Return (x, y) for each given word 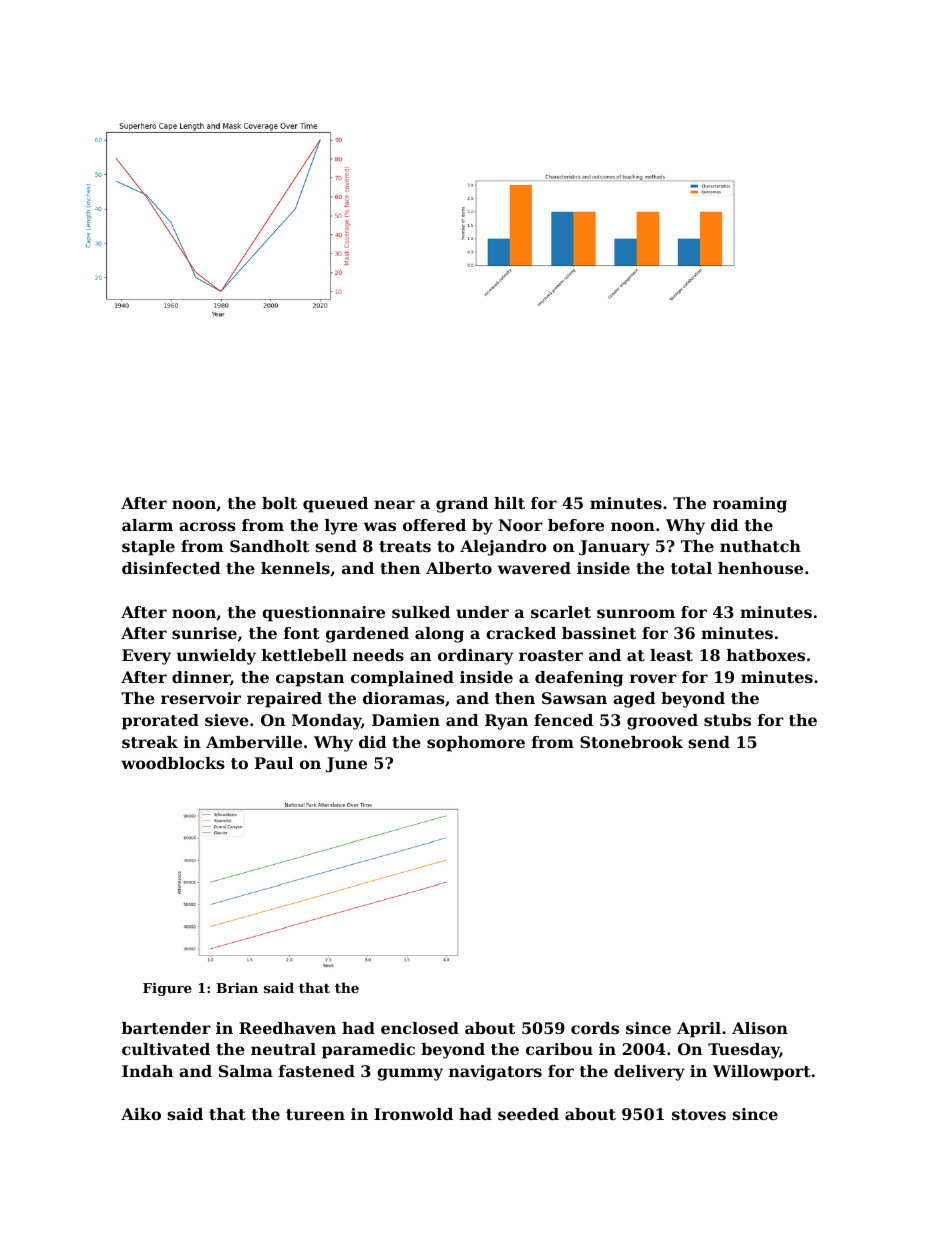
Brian (237, 988)
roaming (750, 505)
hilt (509, 503)
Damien (406, 720)
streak (150, 742)
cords (595, 1028)
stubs (727, 720)
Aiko (141, 1114)
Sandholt (269, 546)
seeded (528, 1114)
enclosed (420, 1028)
